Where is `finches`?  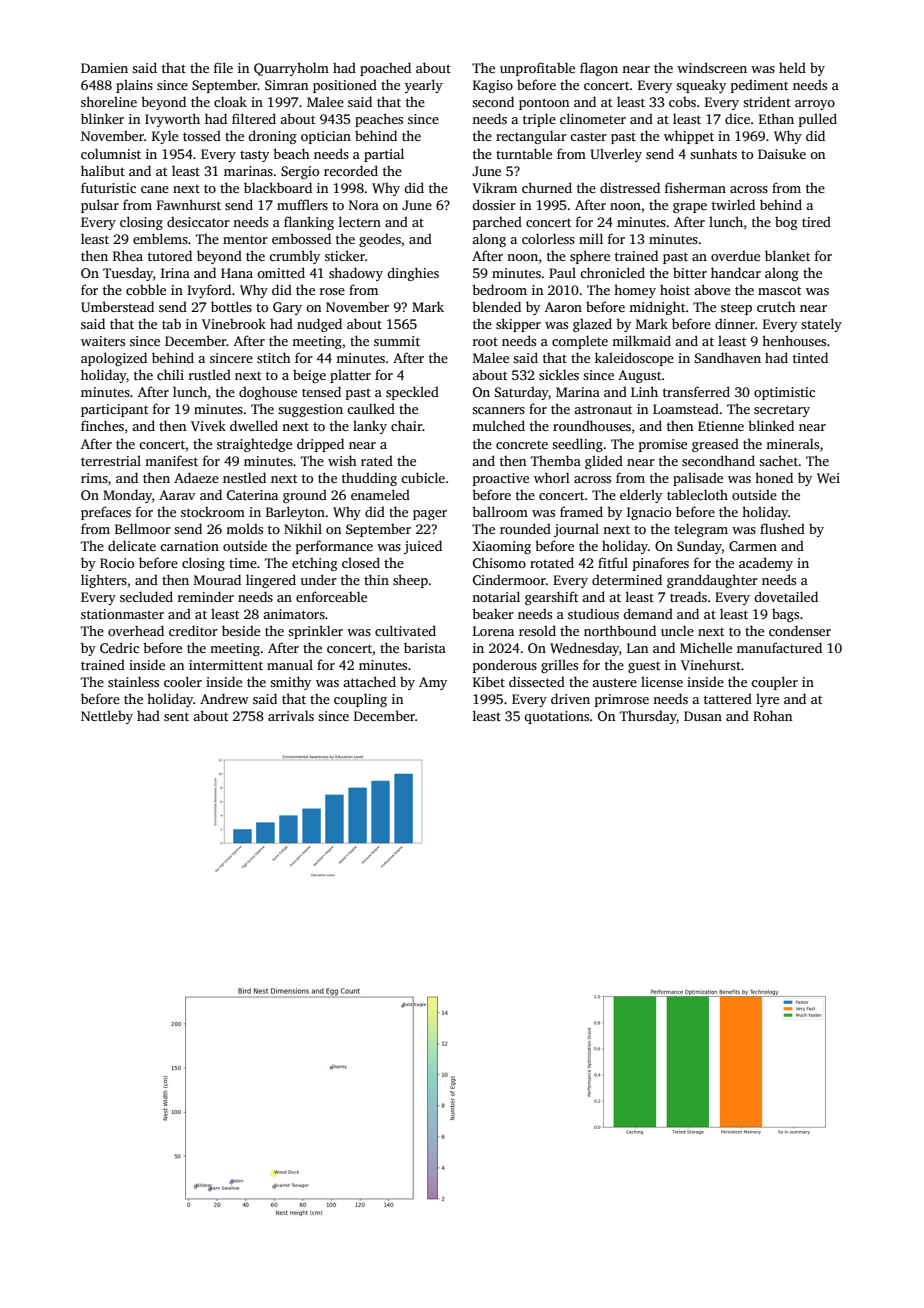
finches is located at coordinates (102, 425).
